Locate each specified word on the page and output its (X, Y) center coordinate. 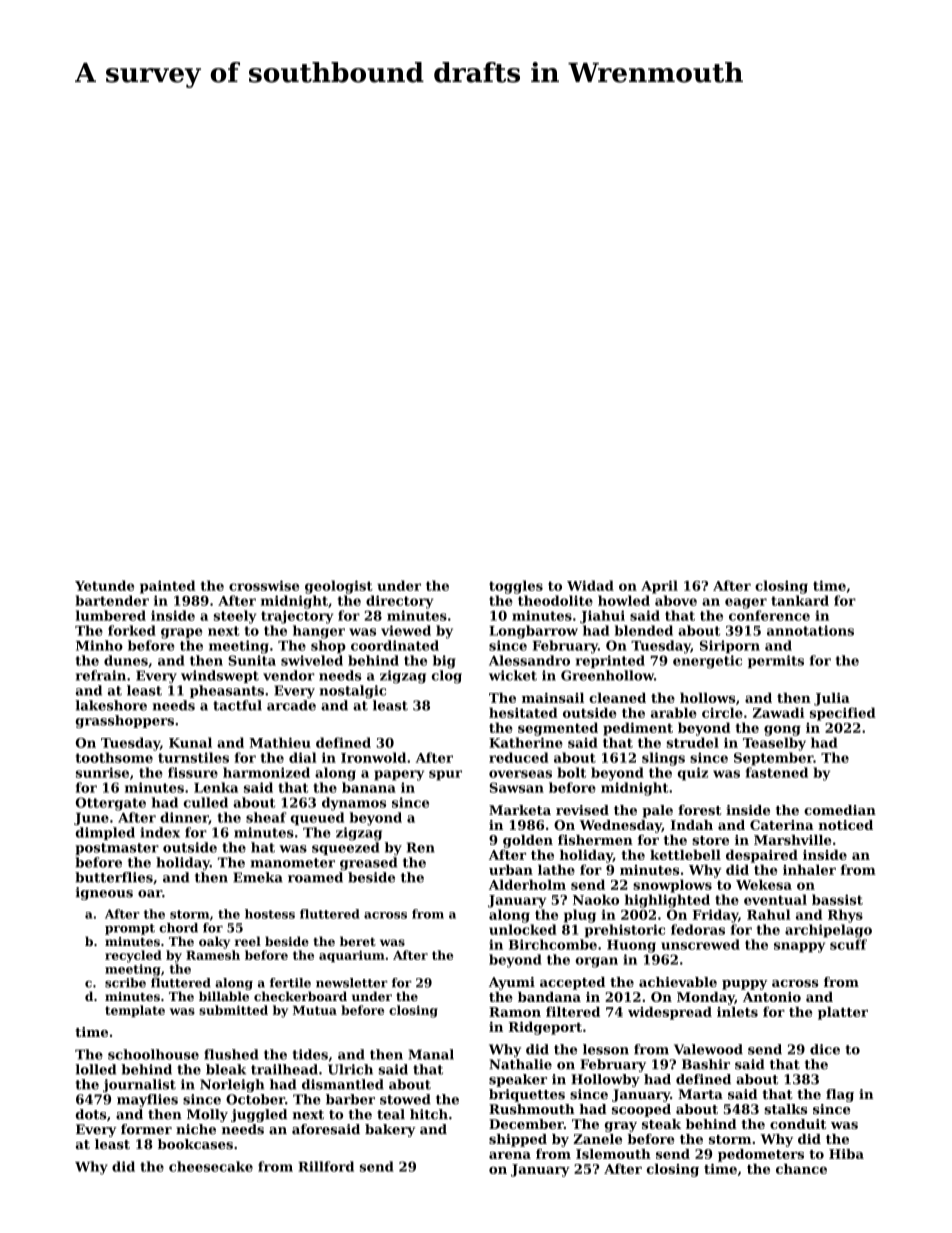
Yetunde (104, 585)
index (160, 832)
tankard (800, 600)
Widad (590, 585)
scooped (641, 1110)
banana (369, 787)
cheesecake (211, 1166)
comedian (840, 810)
